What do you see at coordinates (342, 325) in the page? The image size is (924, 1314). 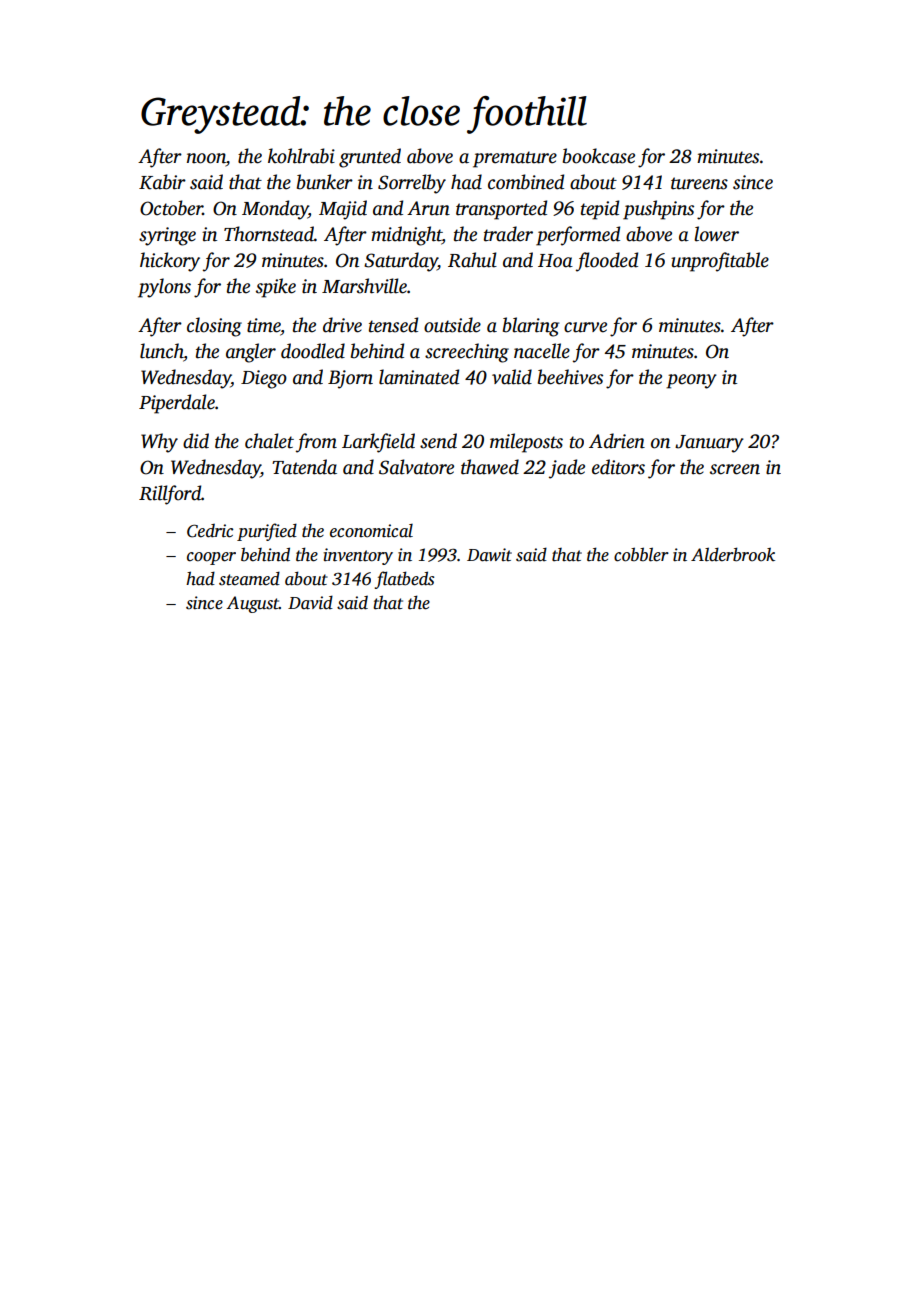 I see `drive` at bounding box center [342, 325].
